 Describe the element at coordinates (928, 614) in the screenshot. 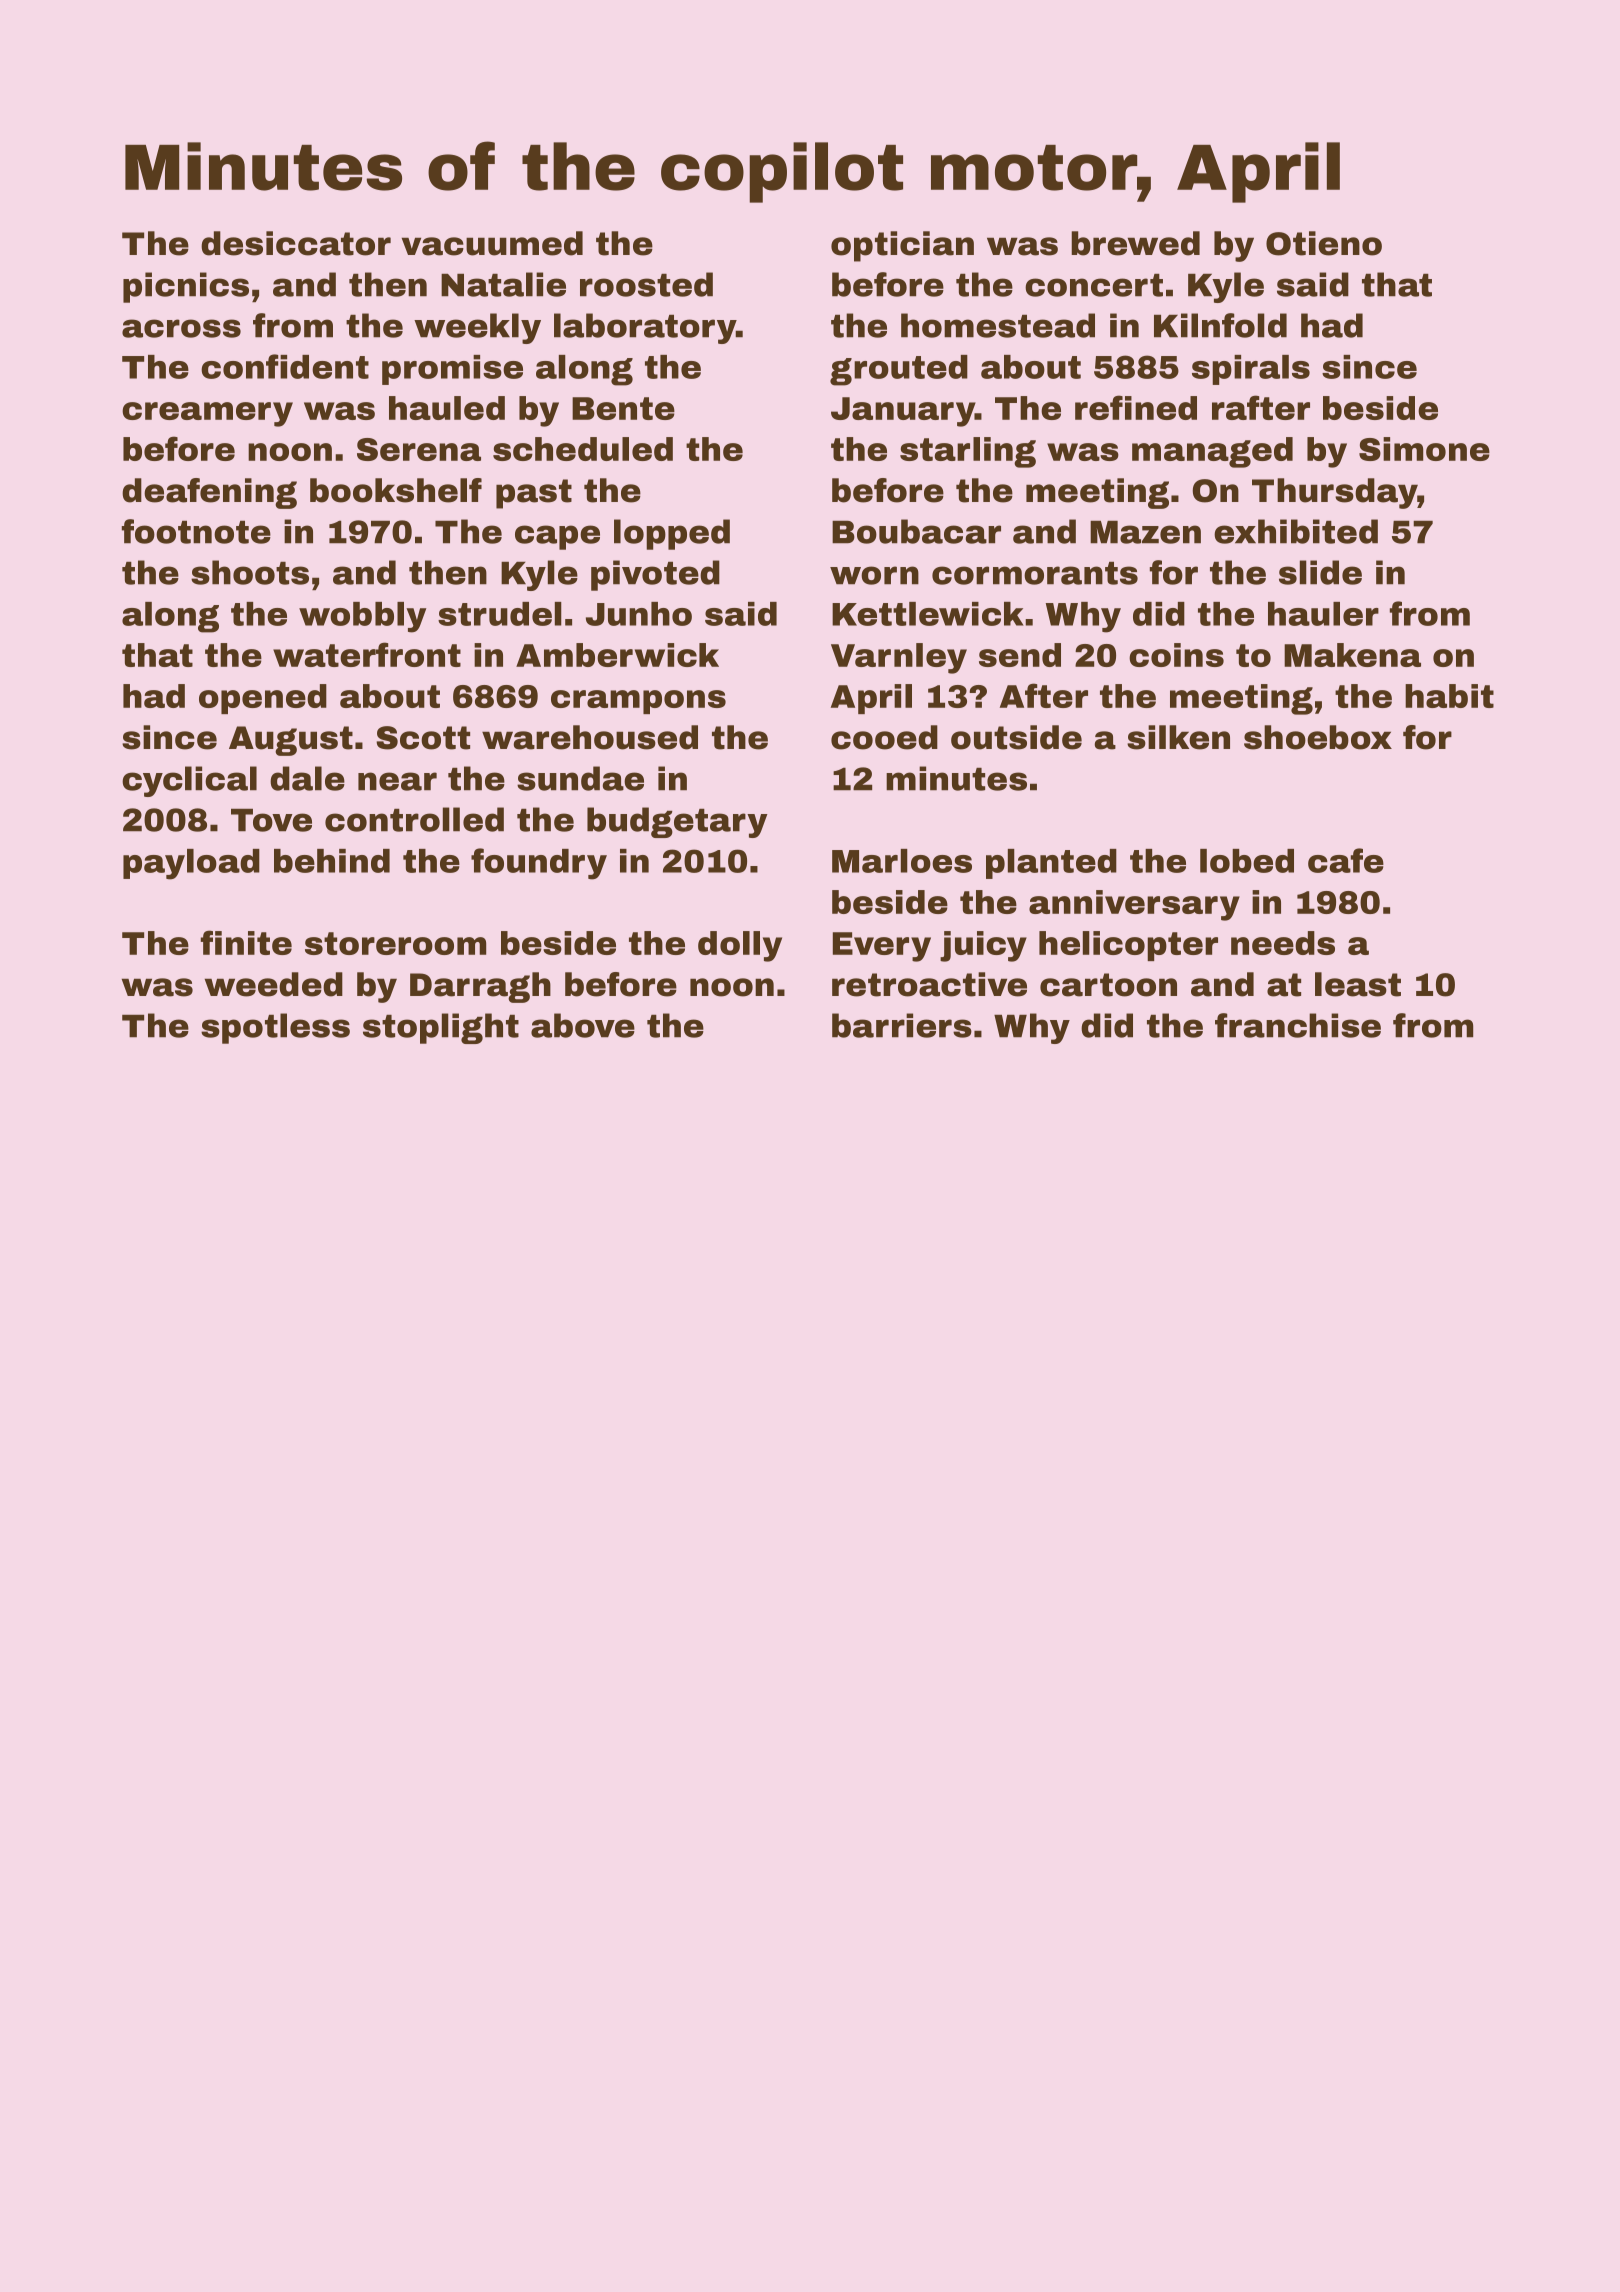

I see `Kettlewick` at that location.
